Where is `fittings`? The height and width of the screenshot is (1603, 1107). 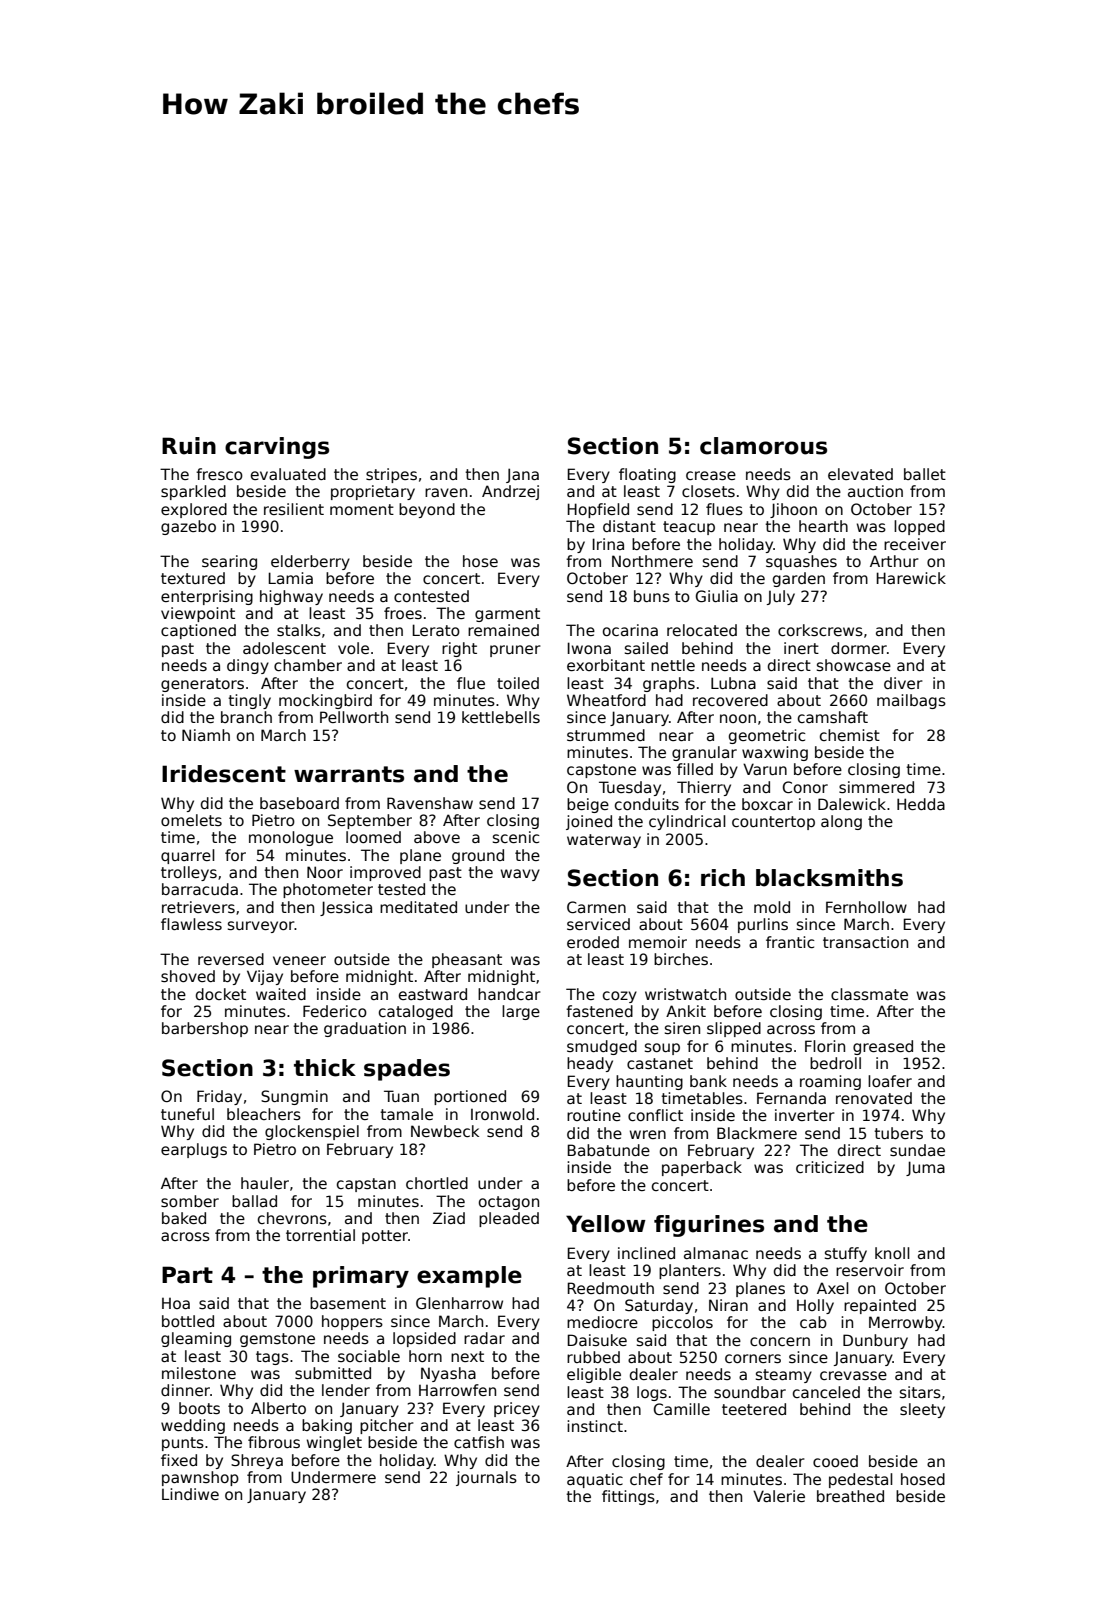 fittings is located at coordinates (628, 1497).
